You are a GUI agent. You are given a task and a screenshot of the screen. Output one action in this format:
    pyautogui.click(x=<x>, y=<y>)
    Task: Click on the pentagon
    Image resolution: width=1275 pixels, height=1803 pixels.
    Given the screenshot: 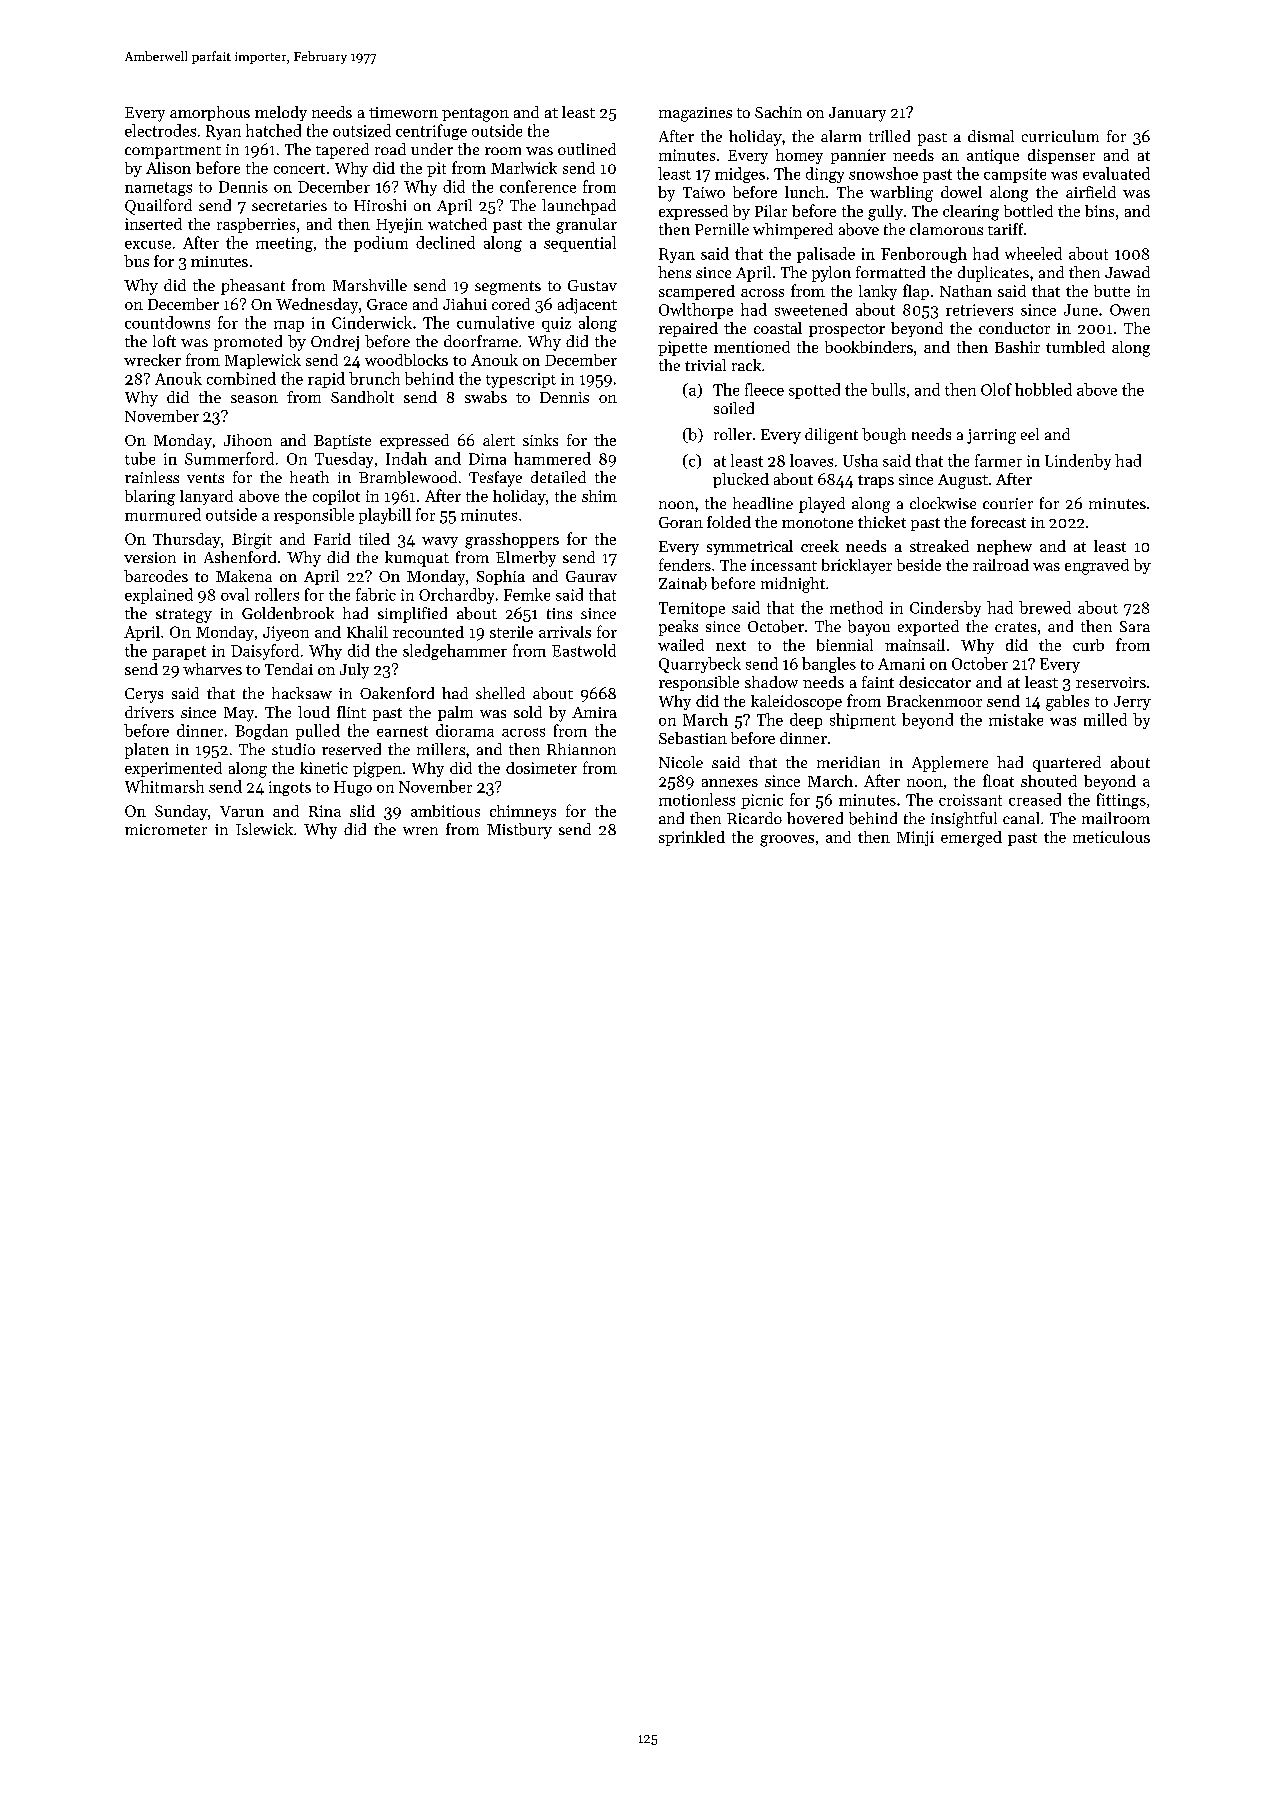 What is the action you would take?
    pyautogui.click(x=475, y=115)
